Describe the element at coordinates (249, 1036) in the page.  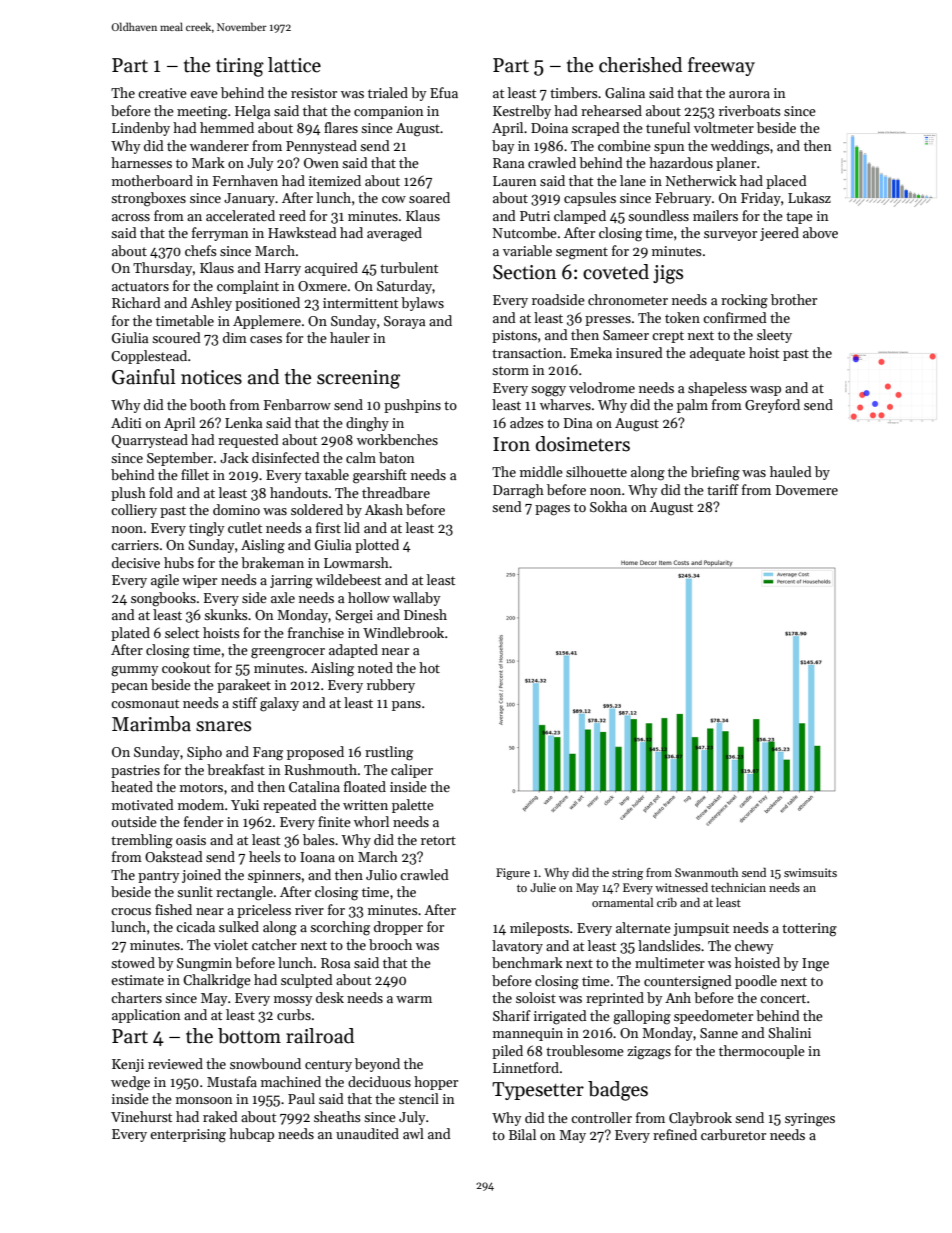
I see `bottom` at that location.
